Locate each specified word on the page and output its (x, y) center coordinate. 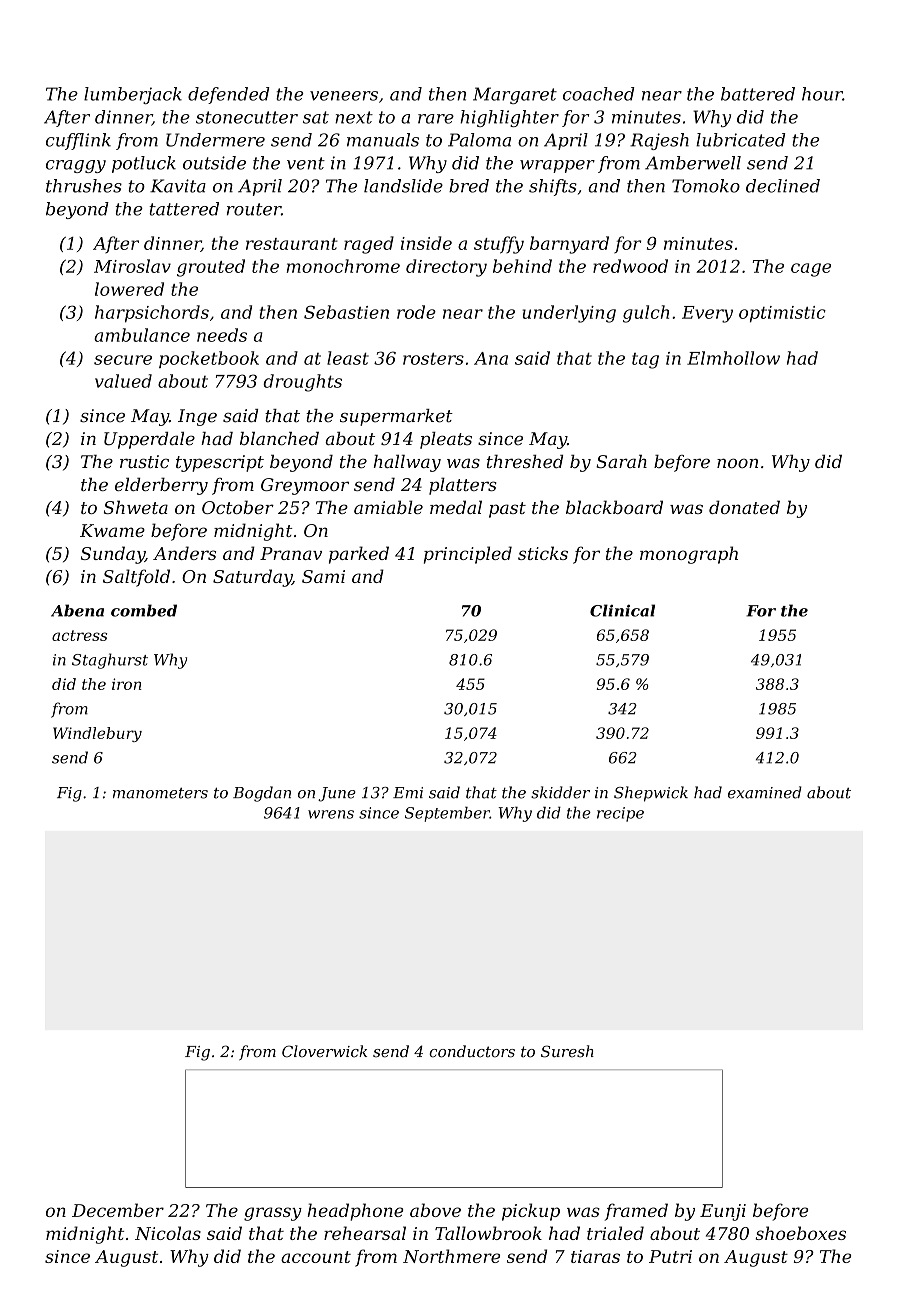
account (316, 1257)
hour (822, 94)
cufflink (78, 141)
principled (468, 555)
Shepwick (651, 794)
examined (765, 792)
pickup (531, 1212)
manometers (160, 793)
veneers (344, 96)
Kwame (112, 530)
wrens (331, 814)
